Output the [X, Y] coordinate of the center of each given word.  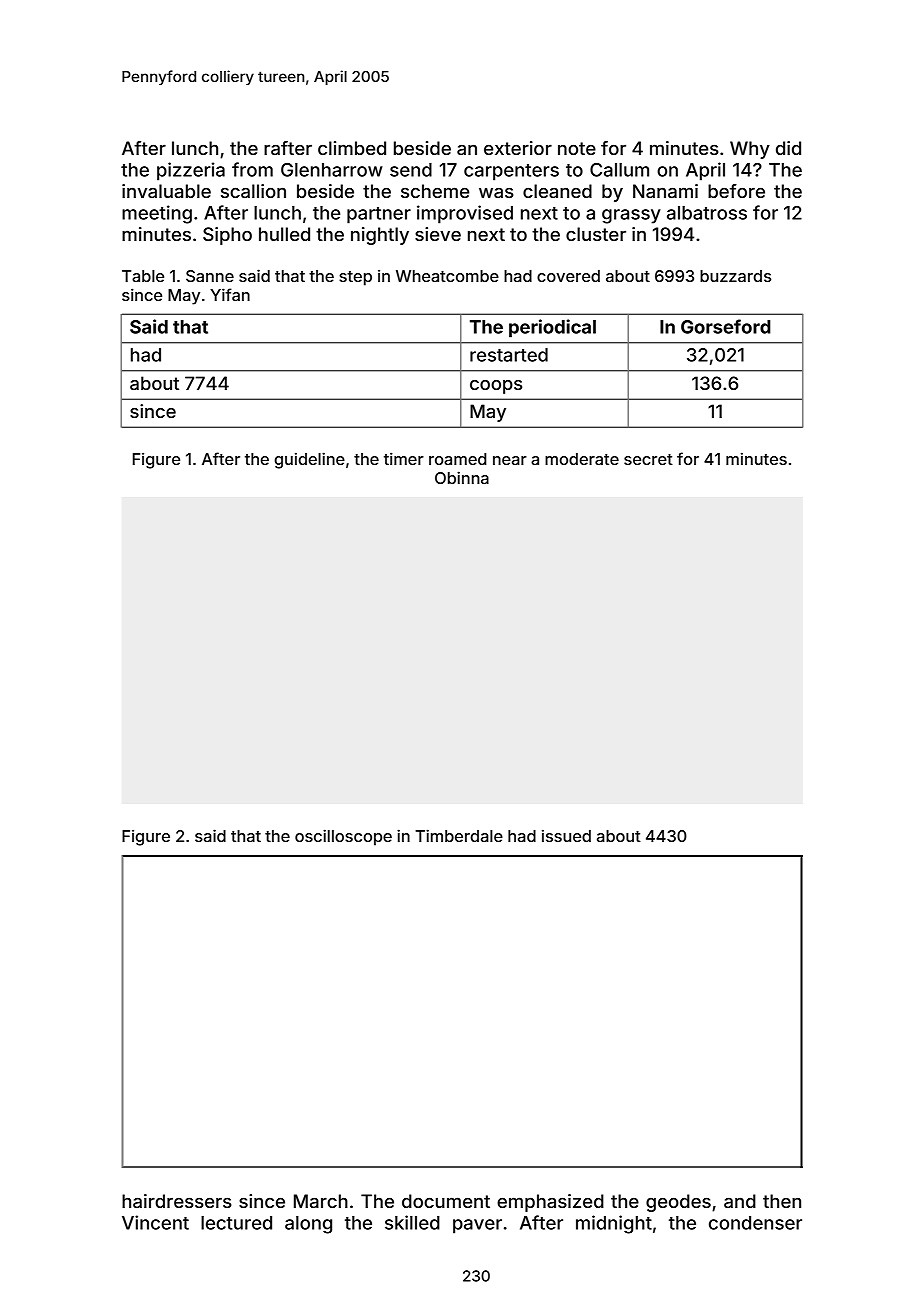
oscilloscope [343, 837]
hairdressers [177, 1201]
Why [750, 150]
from [252, 169]
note [577, 148]
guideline [310, 460]
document [446, 1201]
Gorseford [726, 326]
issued [566, 836]
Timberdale [459, 835]
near [510, 460]
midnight [614, 1224]
